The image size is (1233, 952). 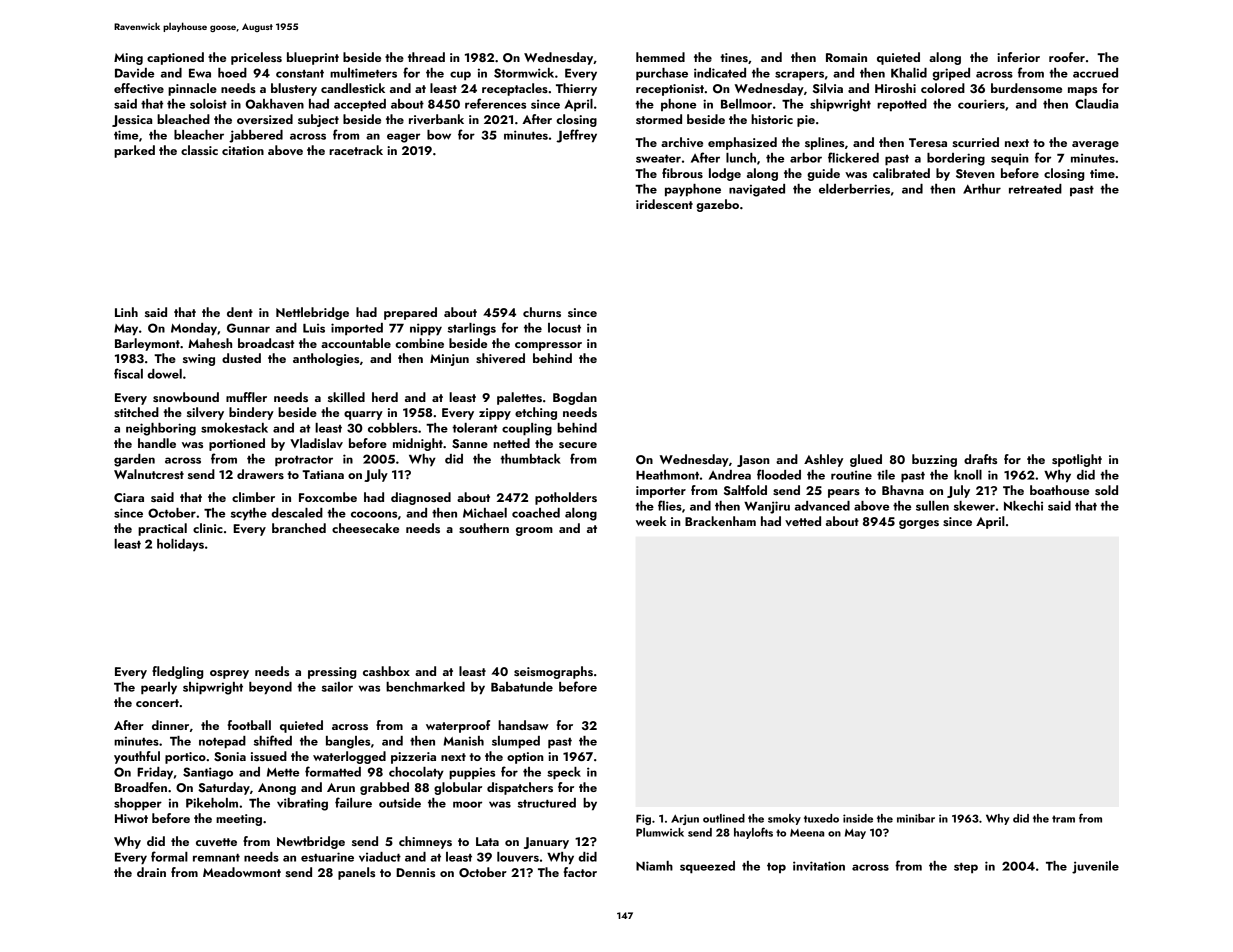 I want to click on hoed, so click(x=232, y=73).
